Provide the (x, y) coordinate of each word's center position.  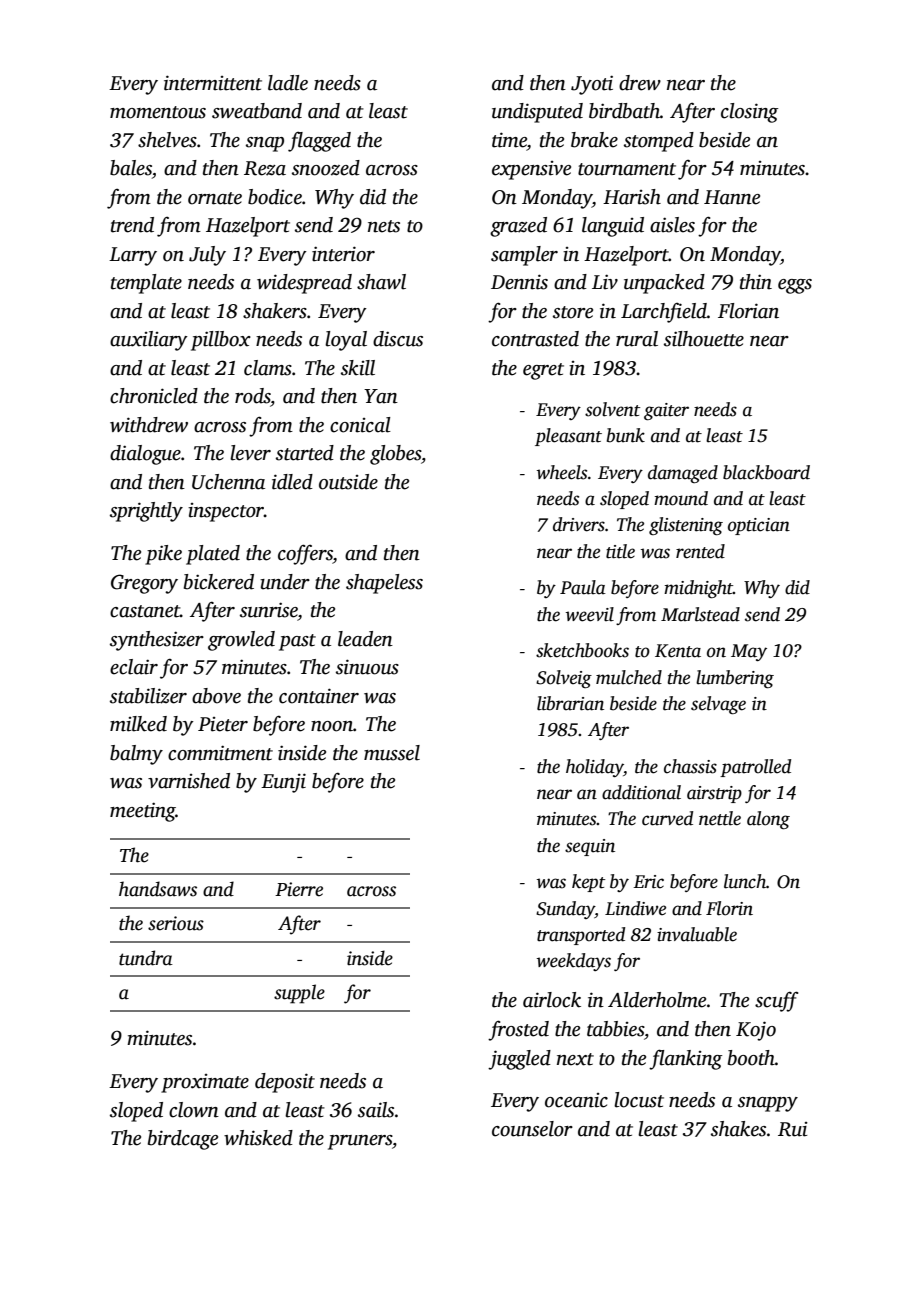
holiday (595, 768)
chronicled (154, 396)
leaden (365, 639)
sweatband (257, 111)
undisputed (537, 113)
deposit (285, 1083)
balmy (136, 755)
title (620, 551)
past (297, 642)
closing (749, 113)
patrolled (755, 768)
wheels (562, 472)
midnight (698, 589)
